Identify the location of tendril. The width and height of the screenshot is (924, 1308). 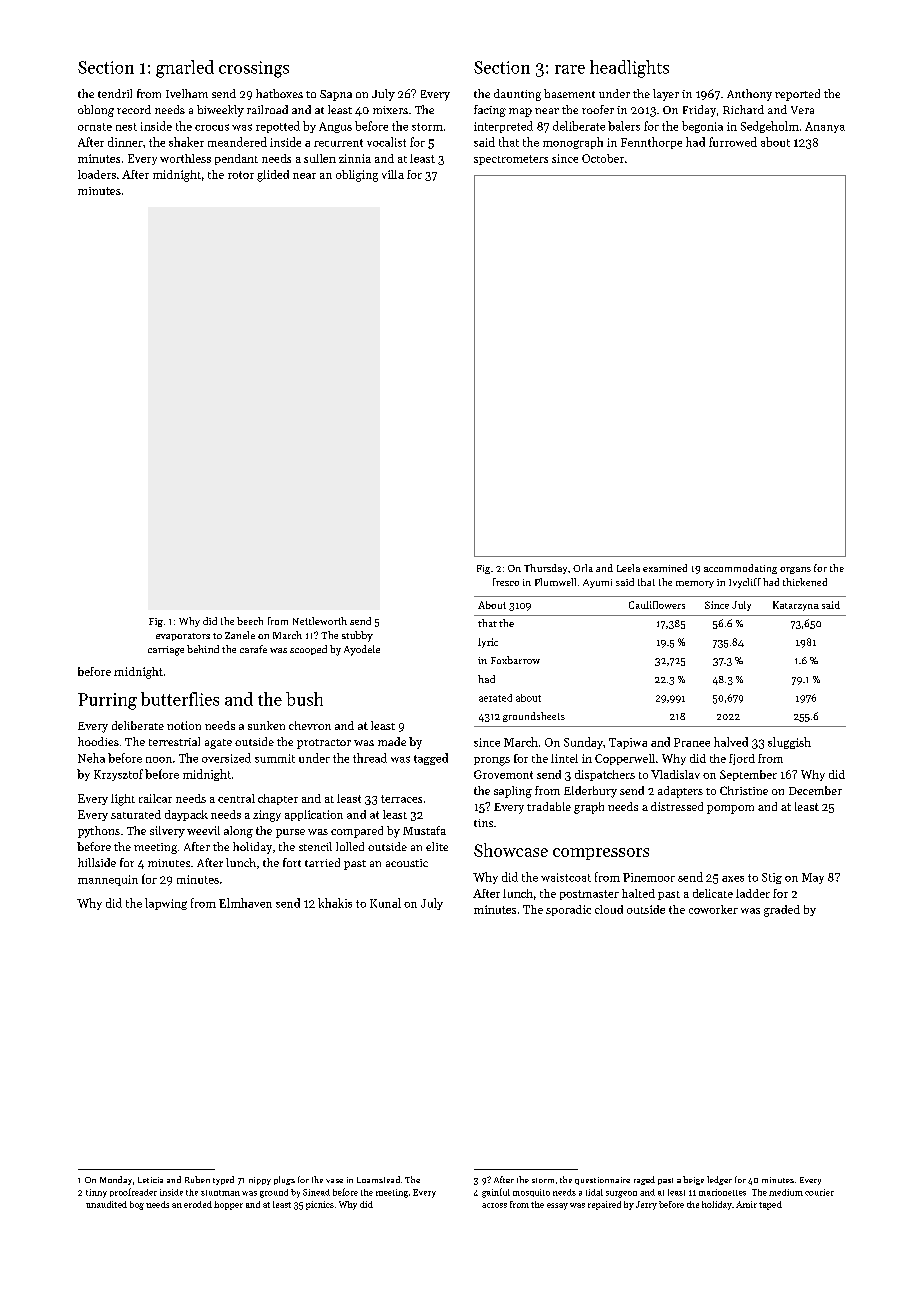
(115, 93).
